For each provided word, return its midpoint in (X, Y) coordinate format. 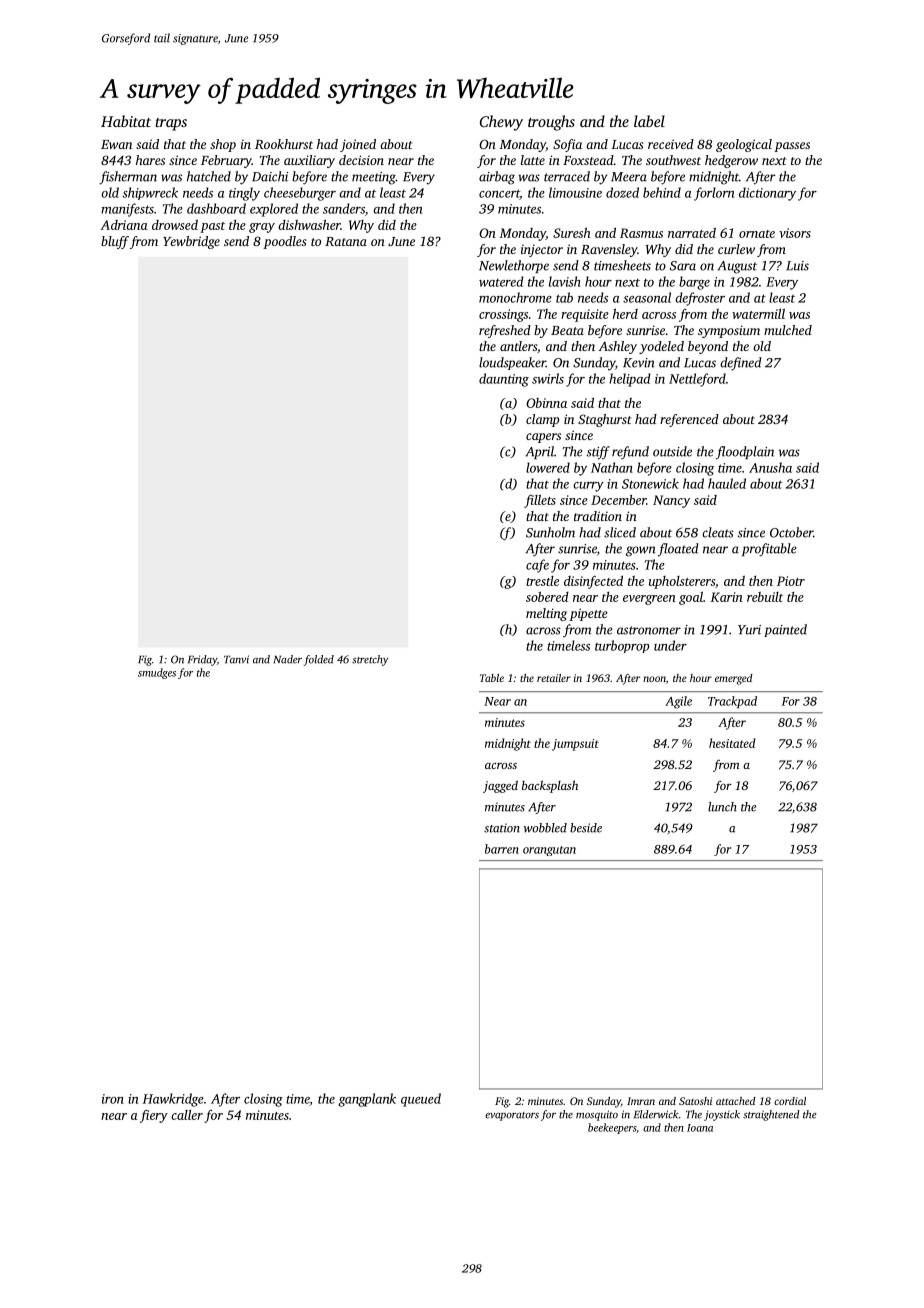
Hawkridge (173, 1100)
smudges (157, 673)
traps (171, 124)
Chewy (501, 123)
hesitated (732, 743)
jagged (500, 786)
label (649, 121)
